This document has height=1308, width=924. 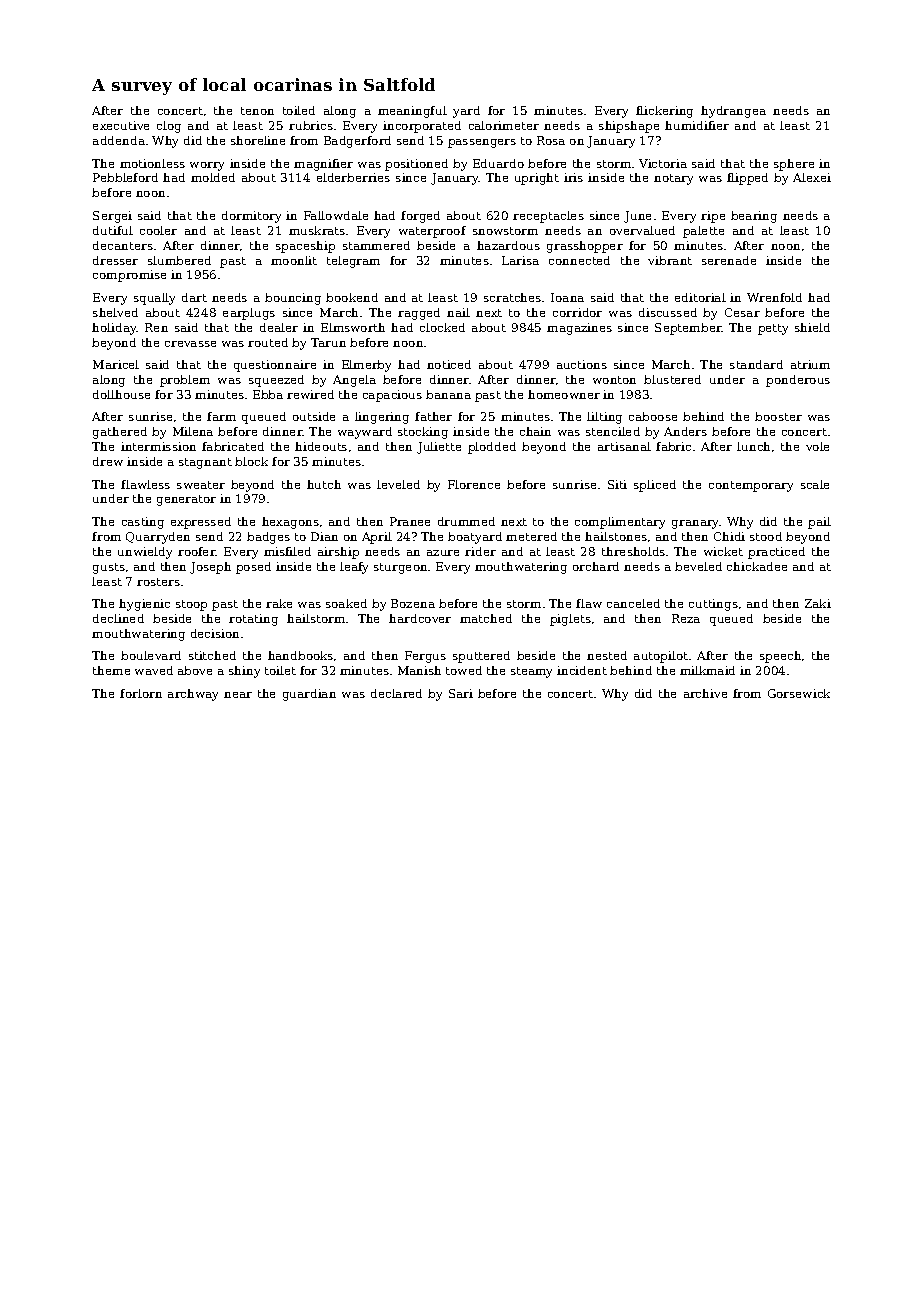 I want to click on clog, so click(x=169, y=127).
